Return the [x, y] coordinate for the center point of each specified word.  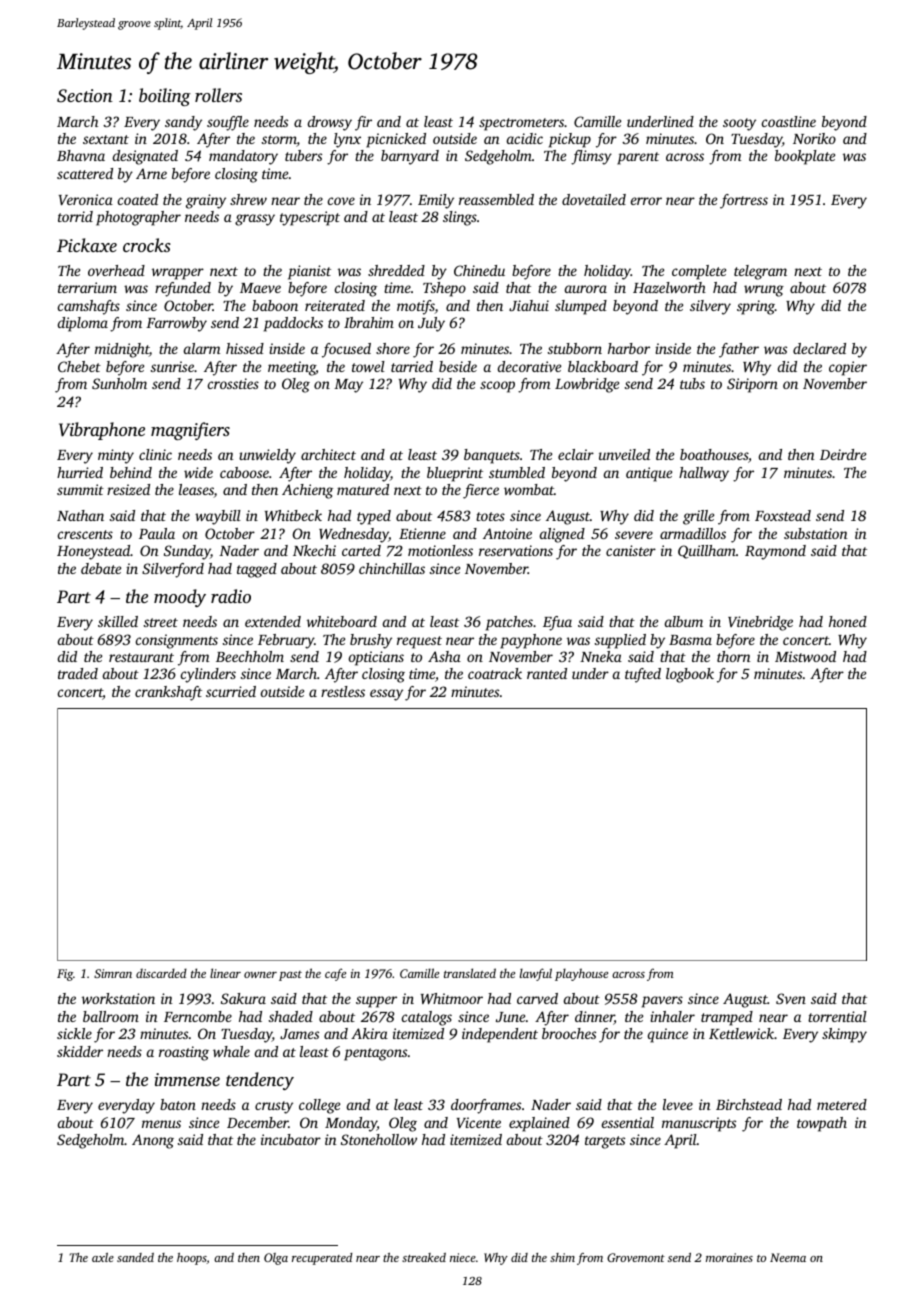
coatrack [495, 673]
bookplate [805, 157]
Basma [690, 640]
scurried [231, 691]
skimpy [844, 1035]
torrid [75, 216]
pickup [570, 140]
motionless [440, 550]
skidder [80, 1051]
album [684, 621]
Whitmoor [452, 998]
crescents [85, 534]
